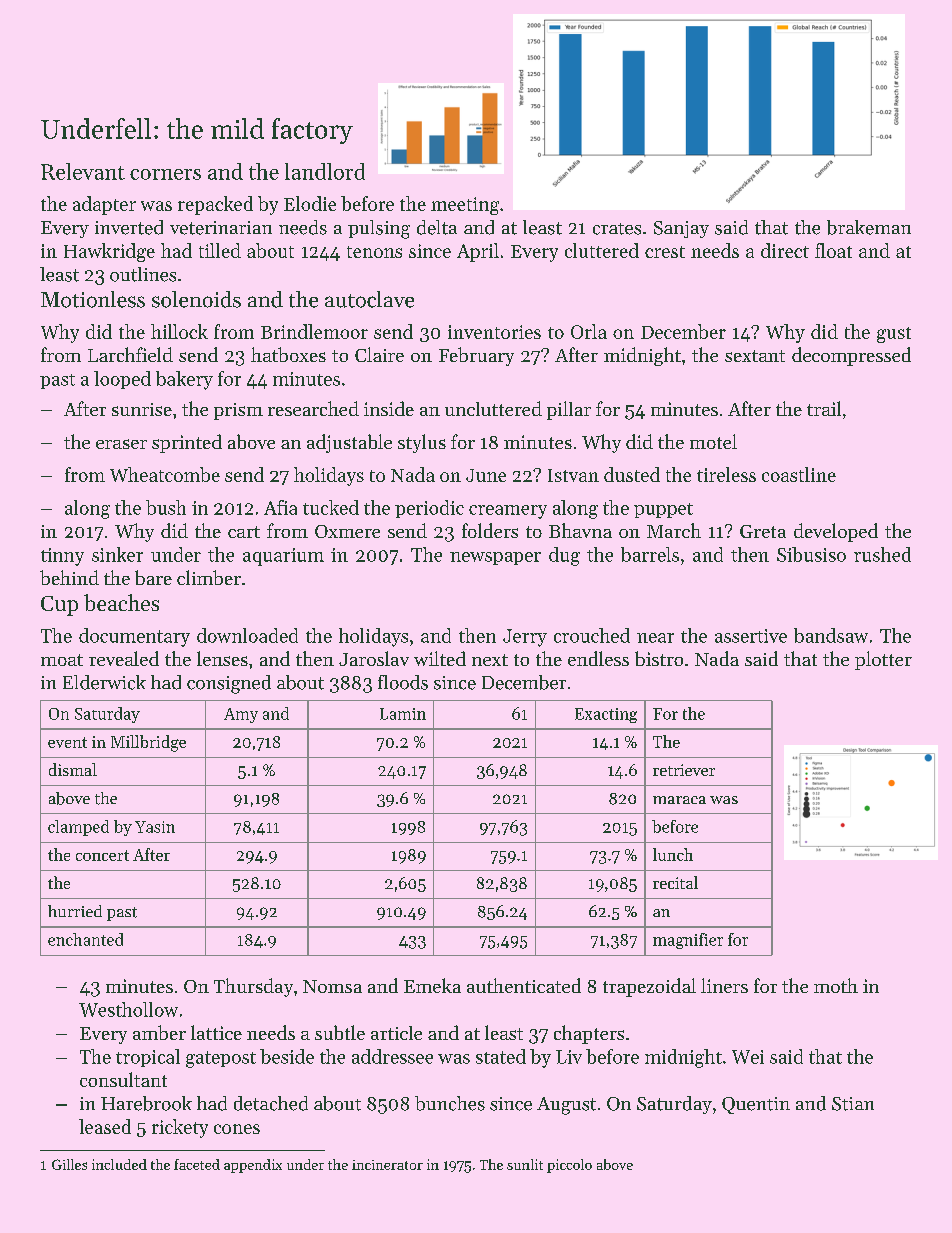 This image has height=1233, width=952. I want to click on enchanted, so click(85, 939).
